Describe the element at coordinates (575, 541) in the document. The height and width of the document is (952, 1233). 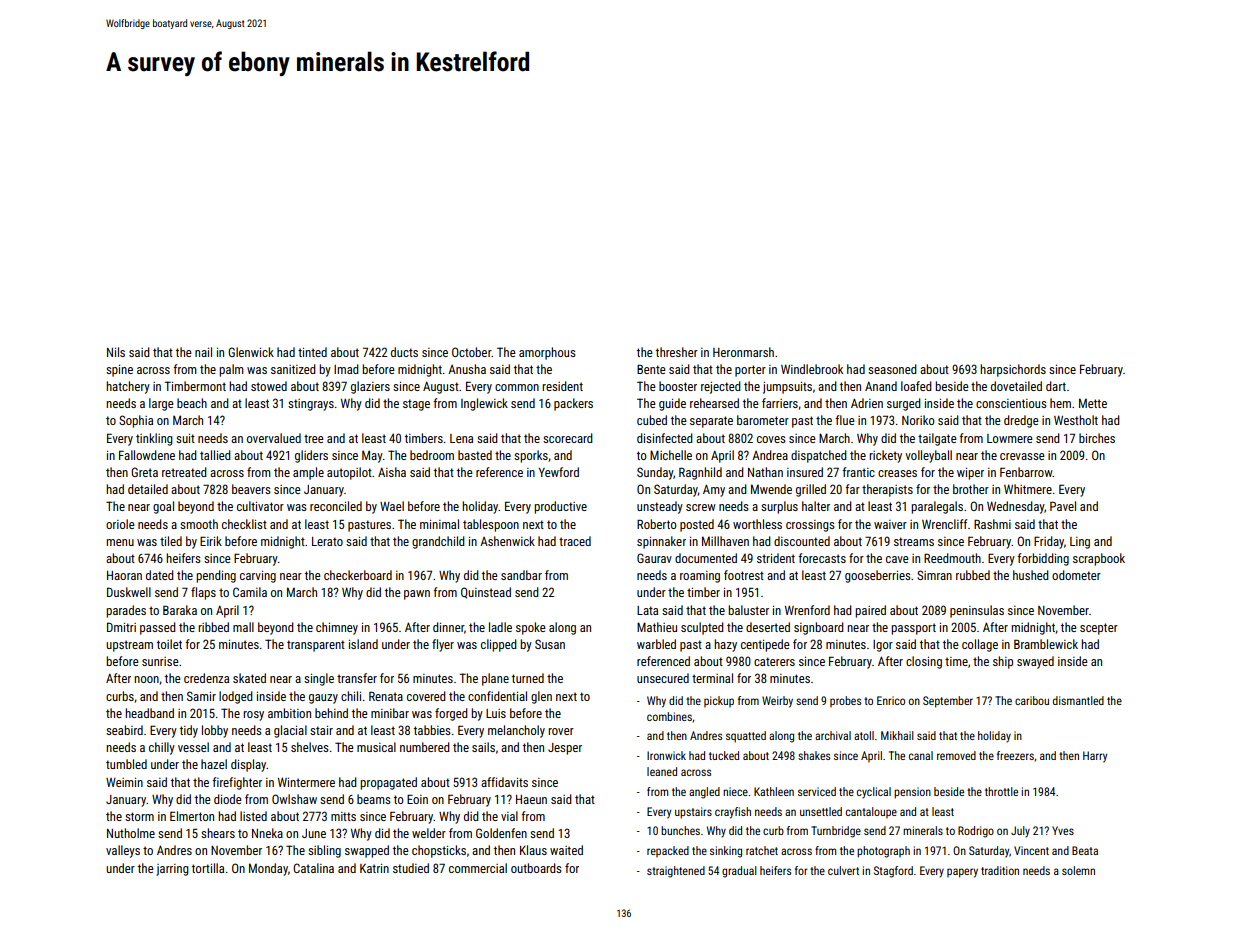
I see `traced` at that location.
